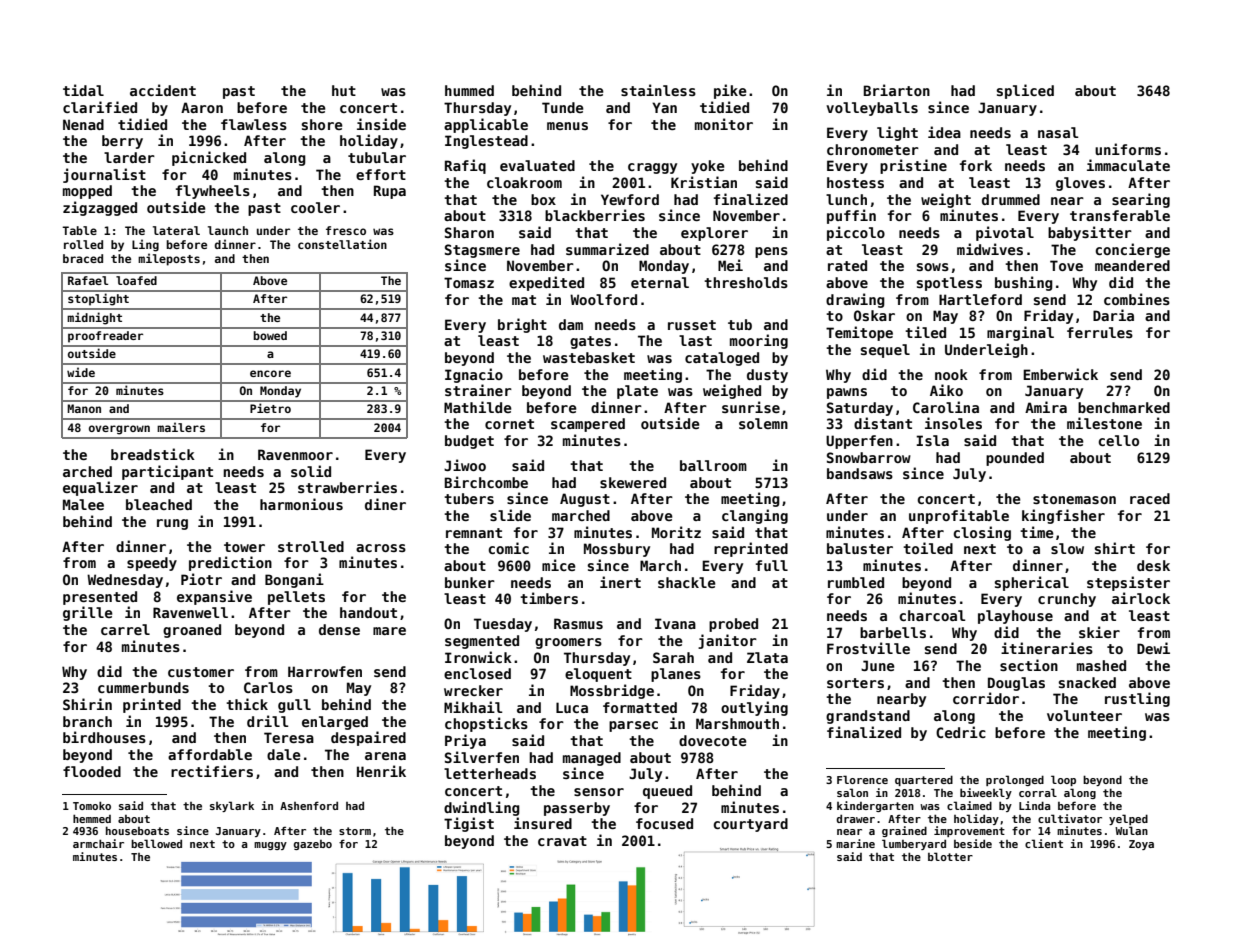 The image size is (1233, 952). I want to click on dam, so click(571, 324).
